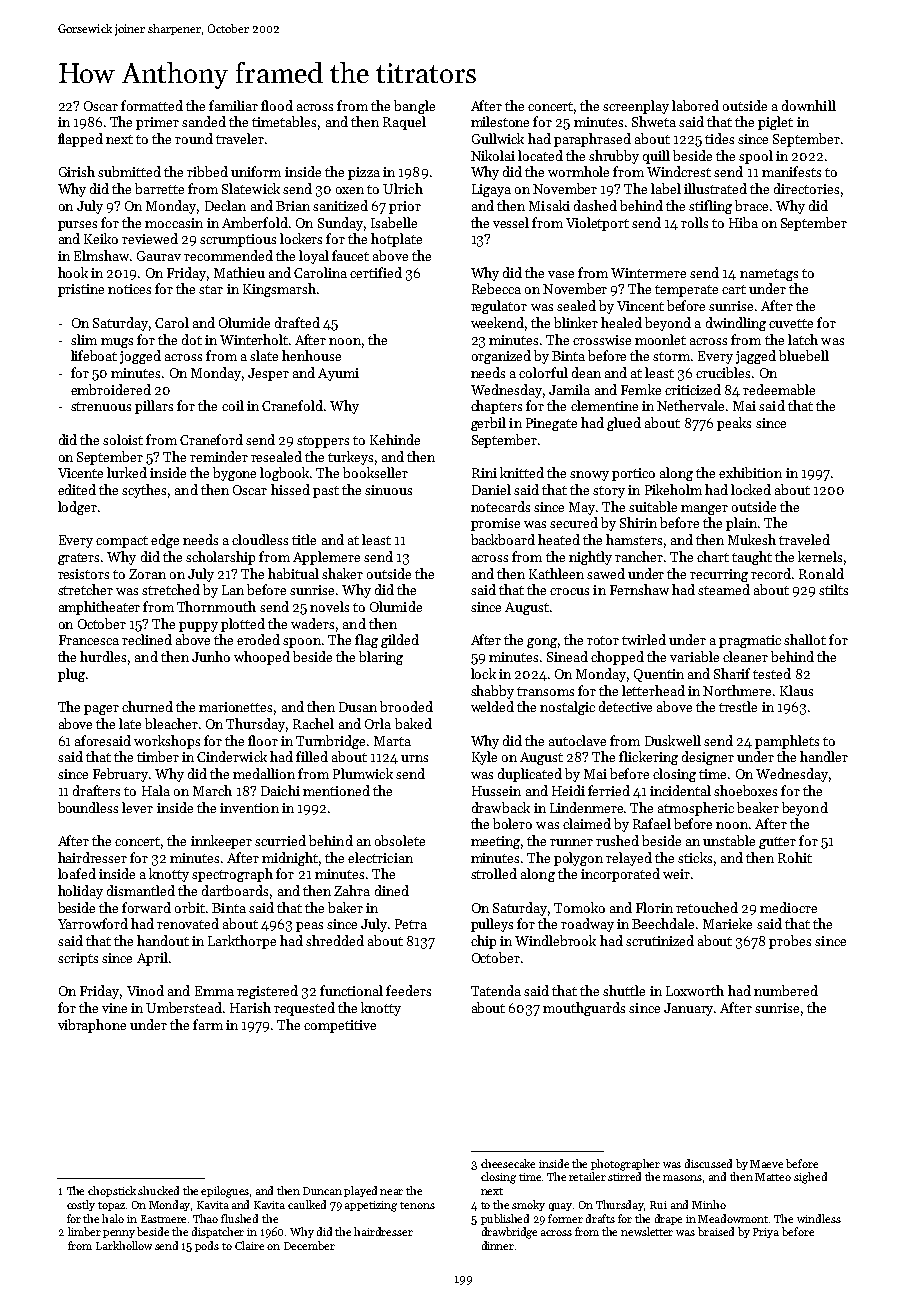 The width and height of the screenshot is (908, 1316). Describe the element at coordinates (279, 290) in the screenshot. I see `Kingsmarsh` at that location.
